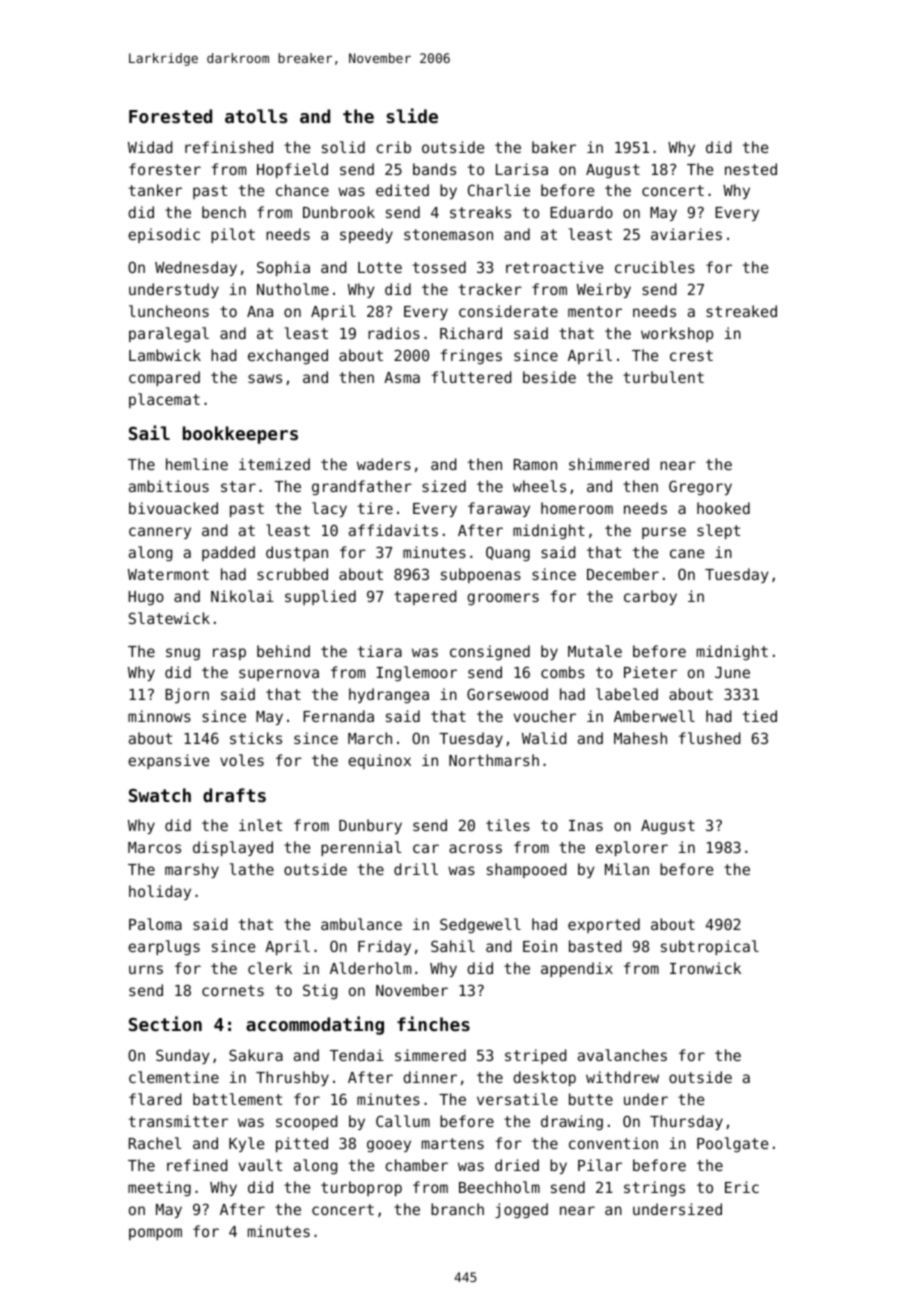  What do you see at coordinates (256, 738) in the document?
I see `sticks` at bounding box center [256, 738].
